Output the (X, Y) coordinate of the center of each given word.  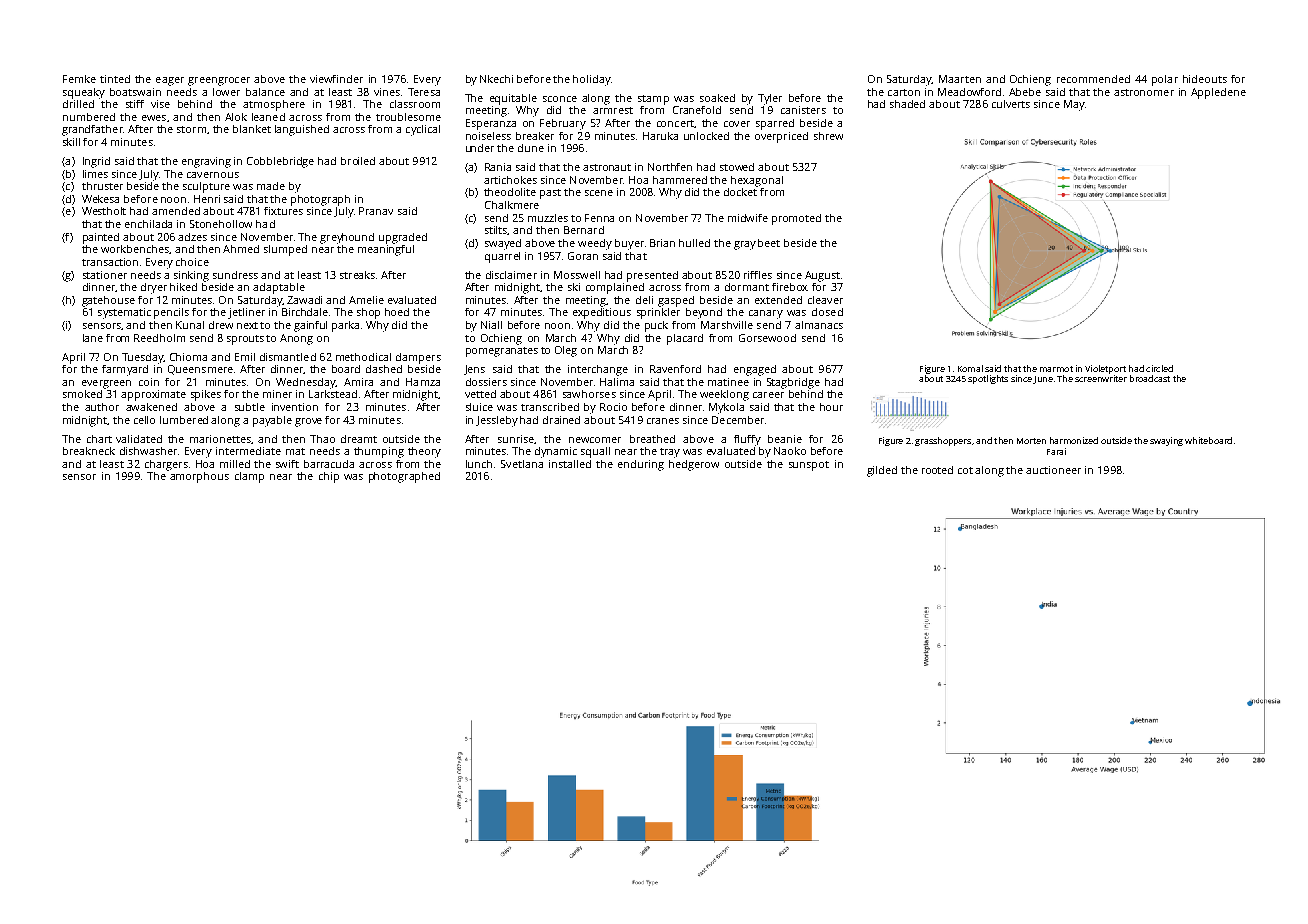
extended (778, 300)
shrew (828, 136)
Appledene (1218, 93)
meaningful (386, 250)
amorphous (199, 477)
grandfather (92, 130)
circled (1159, 368)
